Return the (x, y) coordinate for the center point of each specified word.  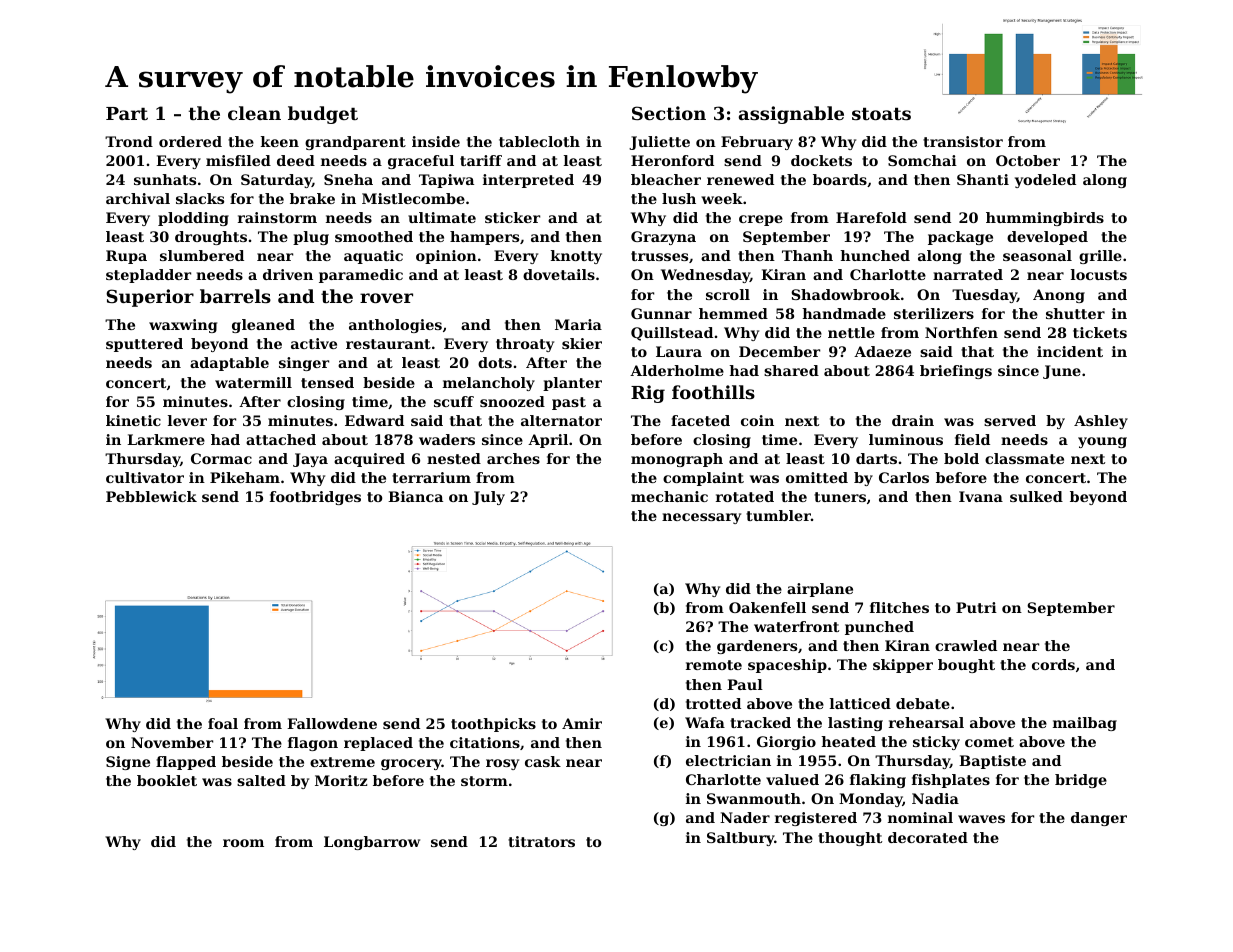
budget (323, 115)
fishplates (951, 781)
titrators (541, 841)
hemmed (733, 313)
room (243, 843)
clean (254, 113)
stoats (881, 114)
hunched (875, 255)
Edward (374, 420)
